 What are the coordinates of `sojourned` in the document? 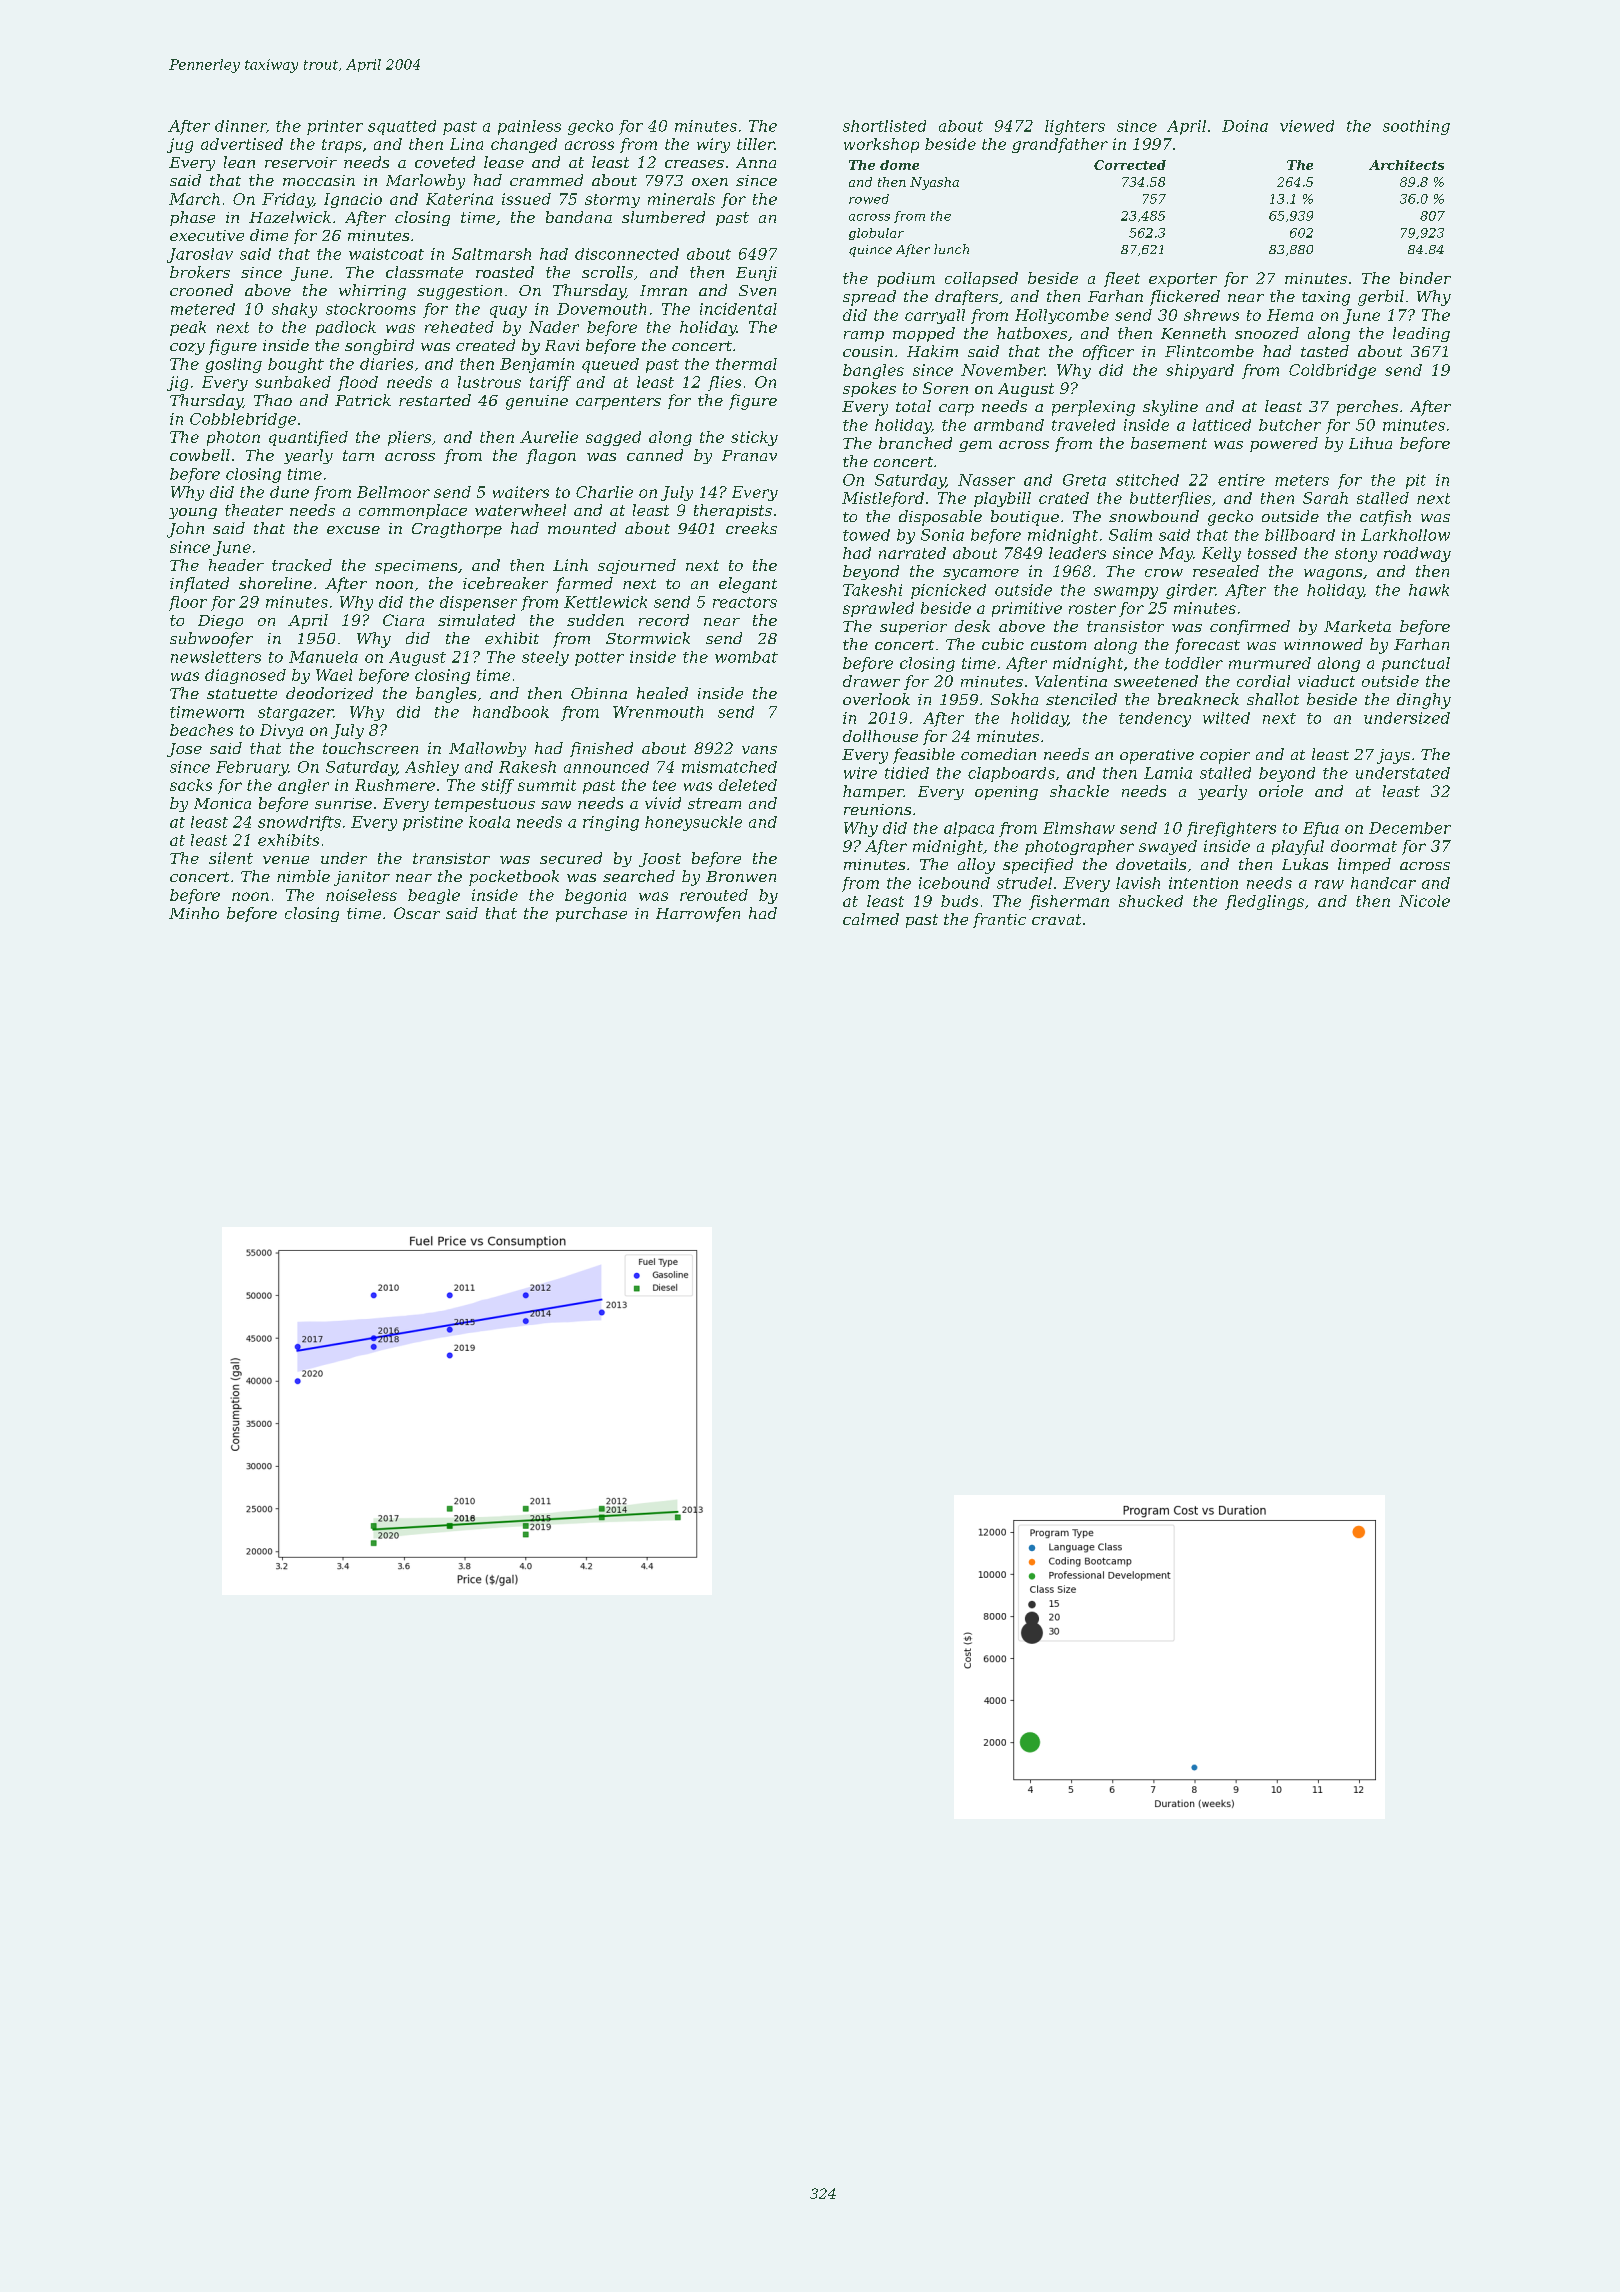 It's located at (637, 566).
